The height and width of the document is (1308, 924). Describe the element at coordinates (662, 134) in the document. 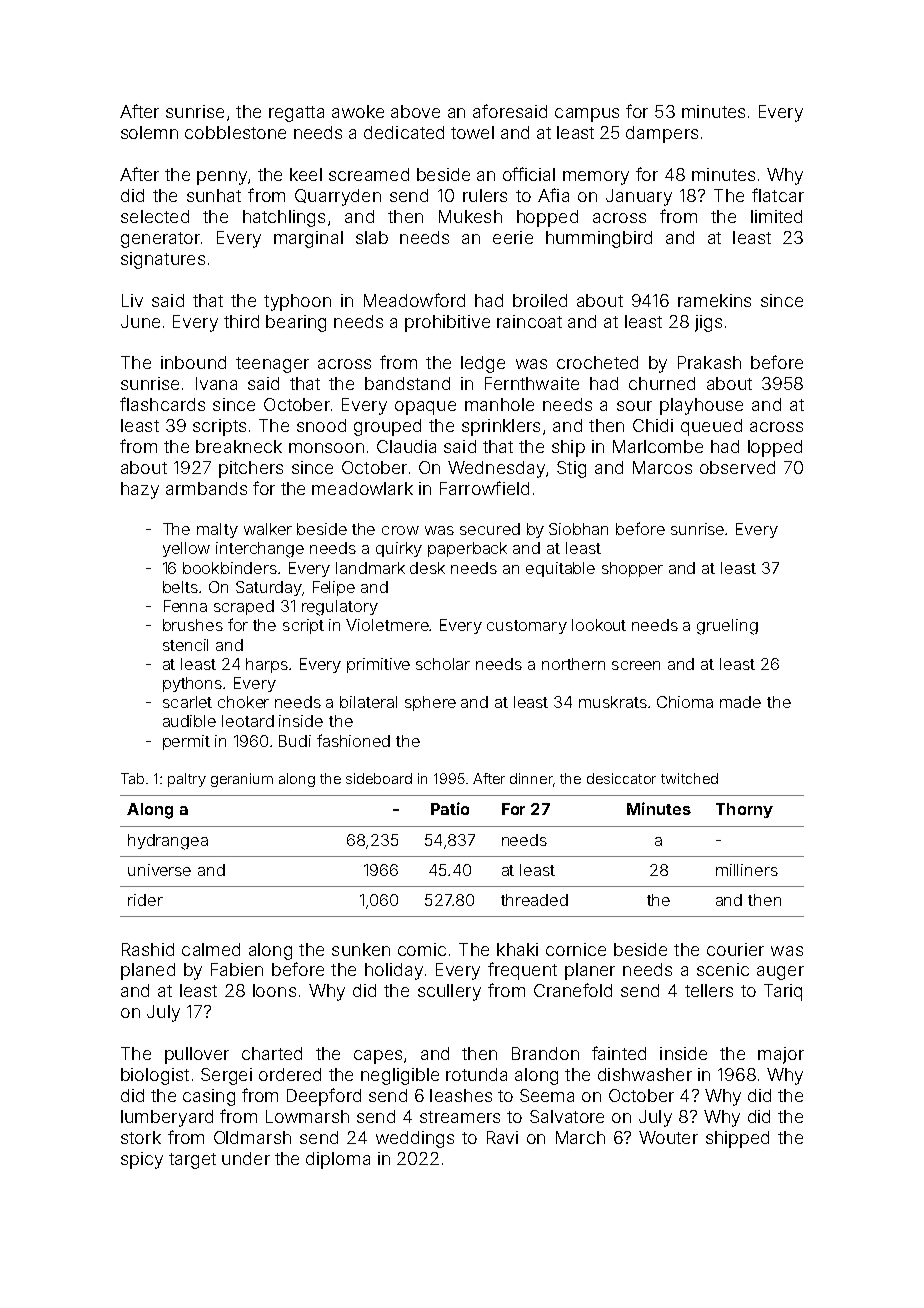

I see `dampers` at that location.
